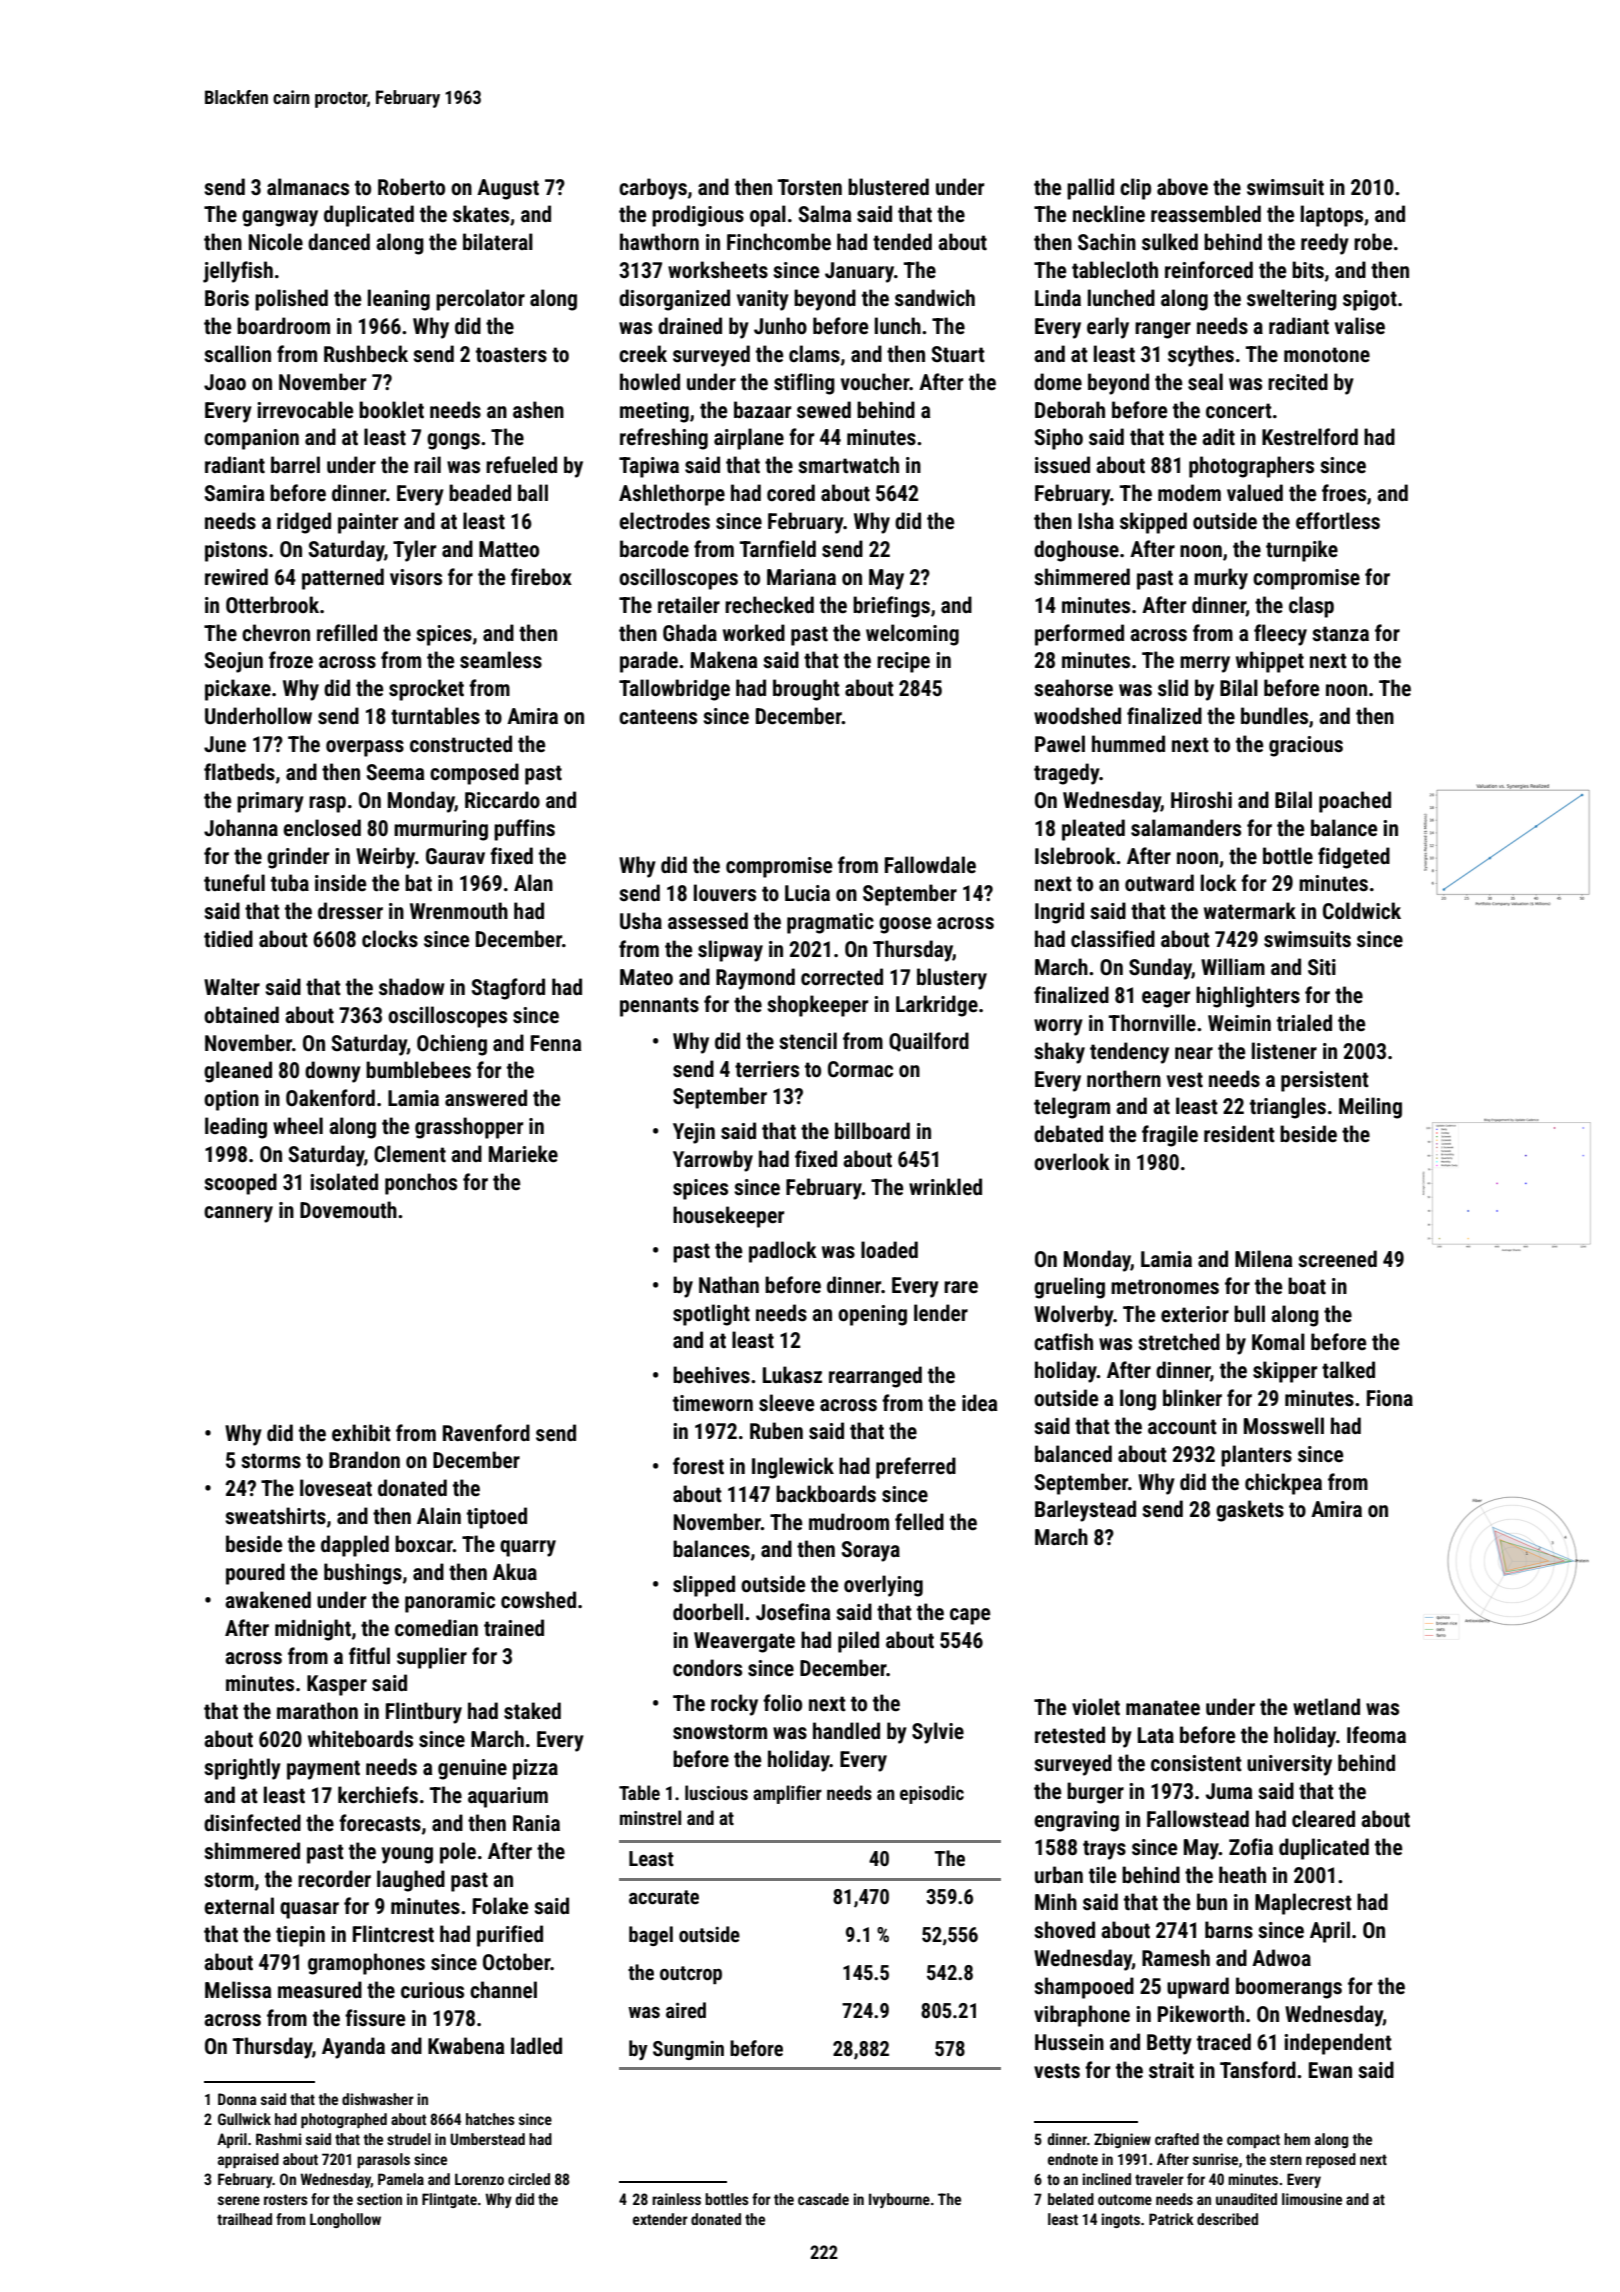 This screenshot has height=2292, width=1620. I want to click on purified, so click(510, 1936).
